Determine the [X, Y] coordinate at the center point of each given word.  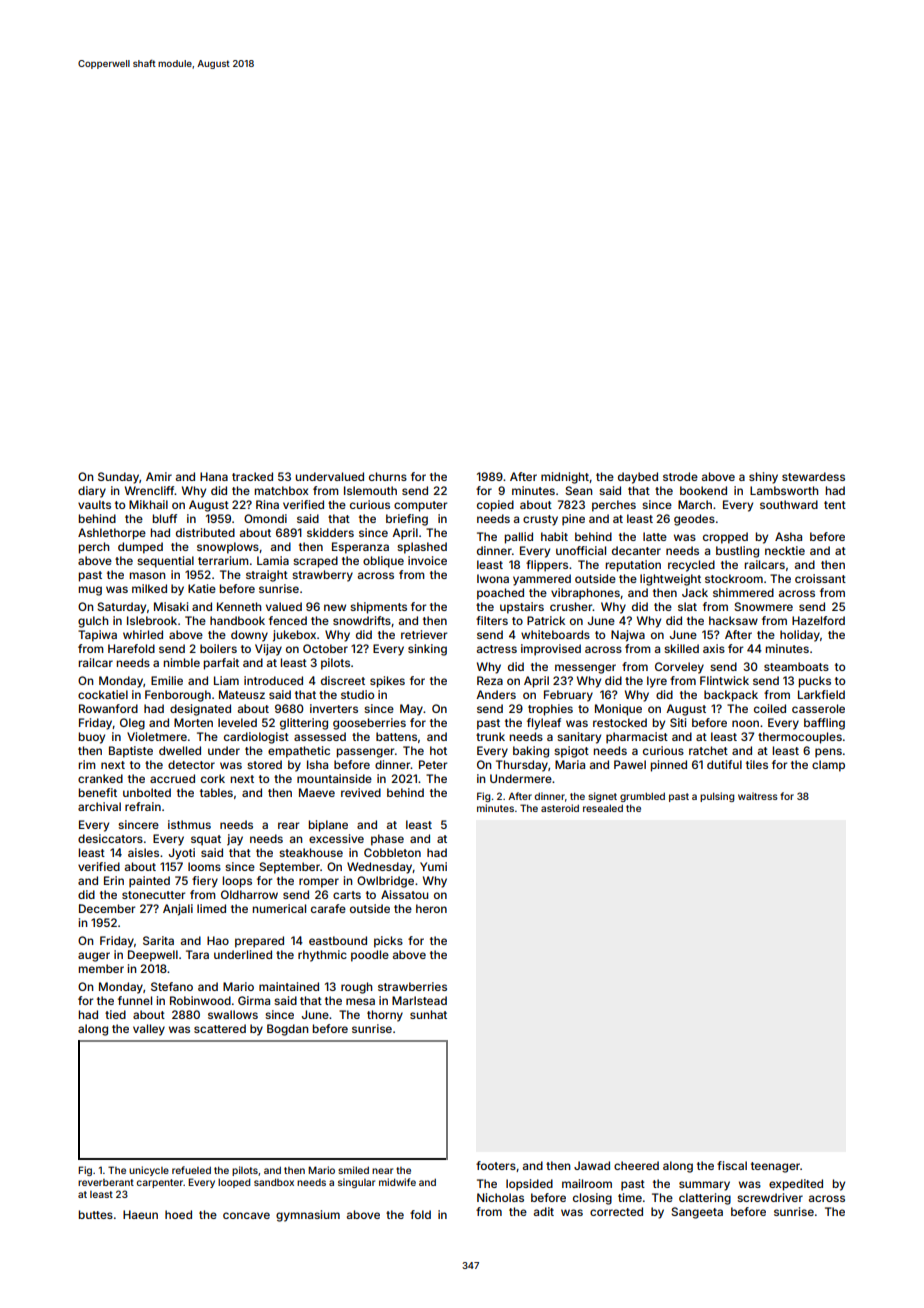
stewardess [813, 476]
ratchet [708, 750]
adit [544, 1211]
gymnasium [308, 1216]
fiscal [732, 1165]
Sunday [118, 478]
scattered [220, 1028]
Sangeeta [697, 1213]
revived [361, 792]
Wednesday [380, 868]
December [107, 908]
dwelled [180, 750]
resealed [603, 808]
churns [388, 476]
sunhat [428, 1014]
